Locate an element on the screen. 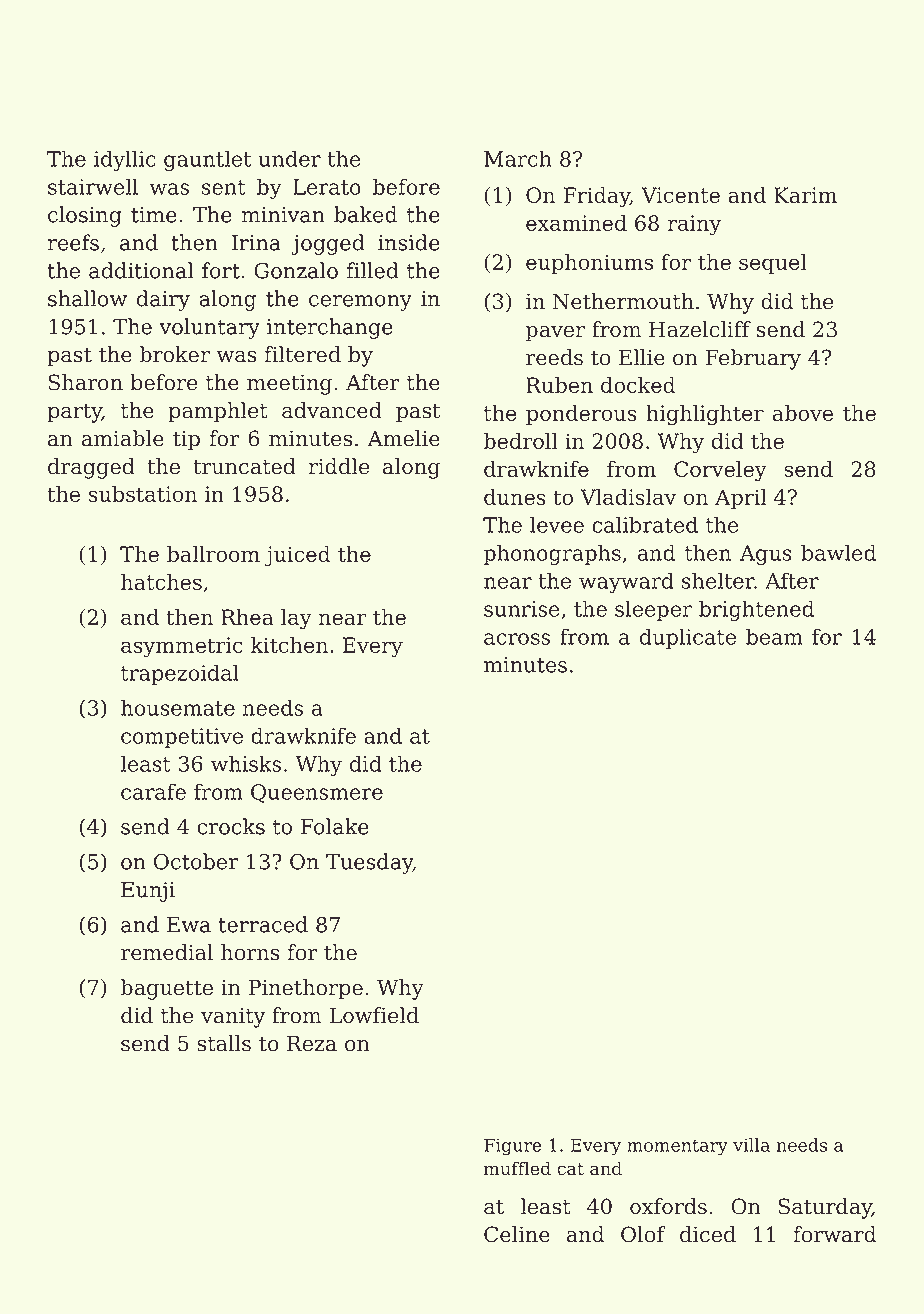  April is located at coordinates (740, 499).
